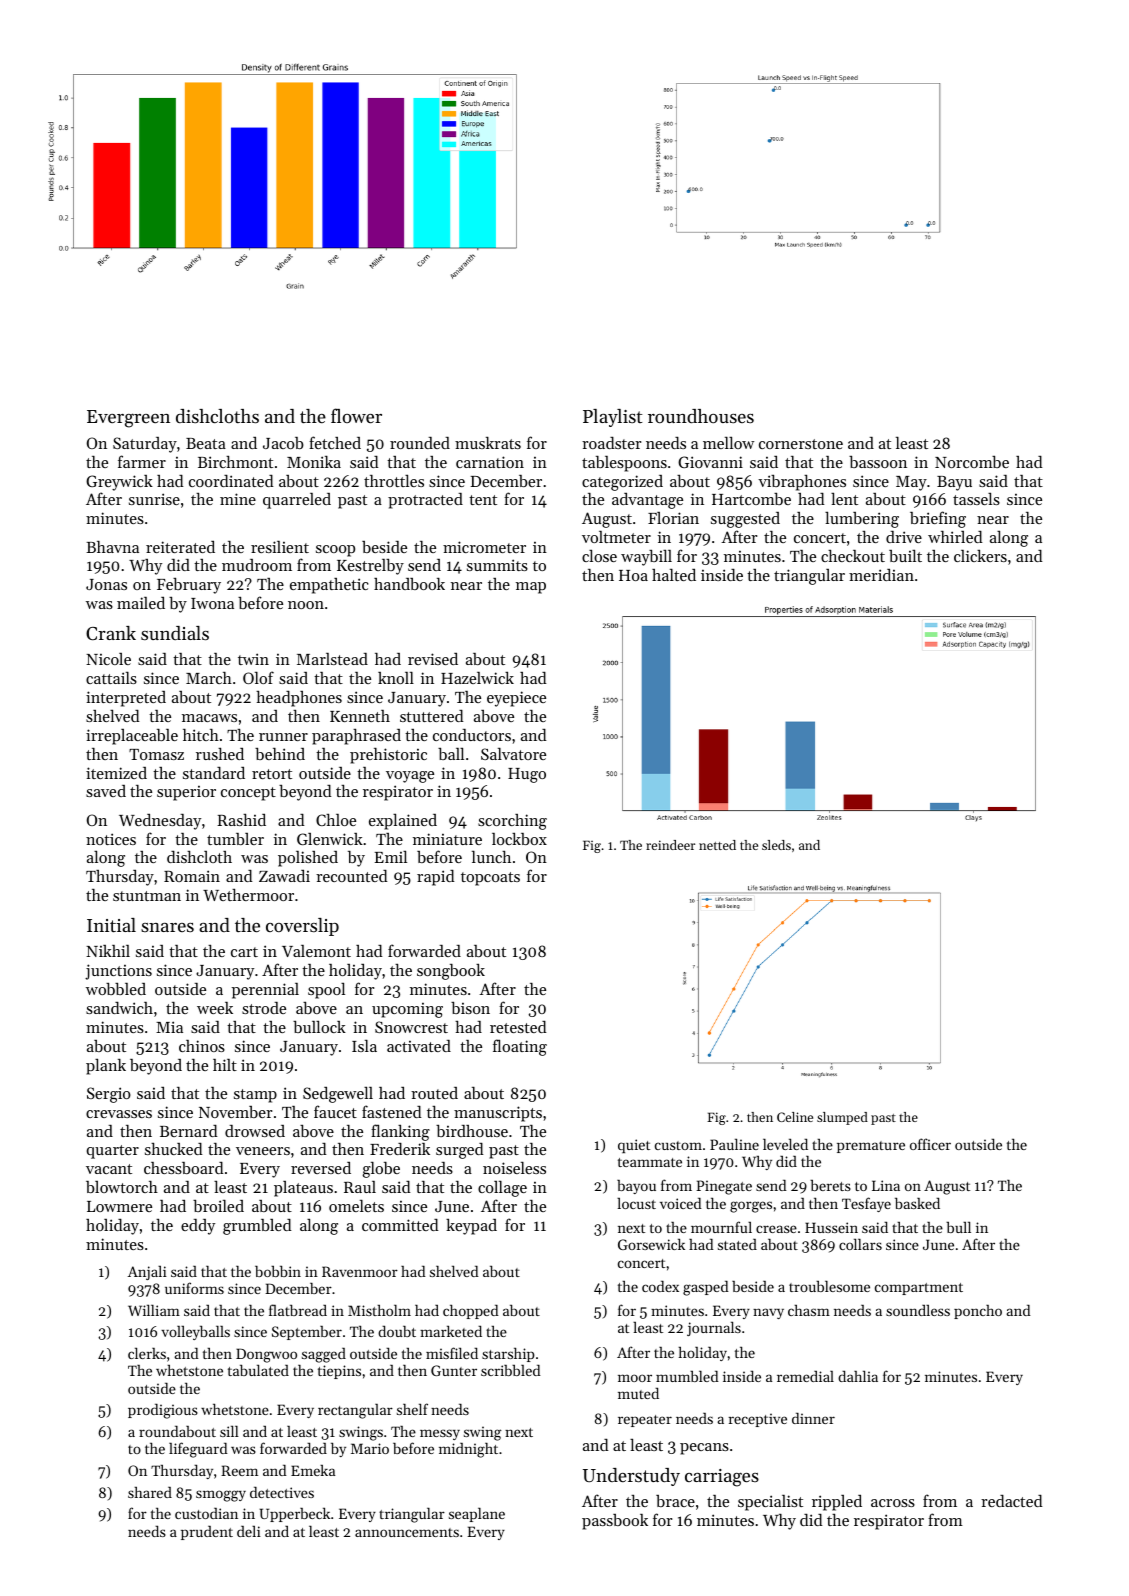 The height and width of the screenshot is (1596, 1129). What do you see at coordinates (142, 461) in the screenshot?
I see `farmer` at bounding box center [142, 461].
